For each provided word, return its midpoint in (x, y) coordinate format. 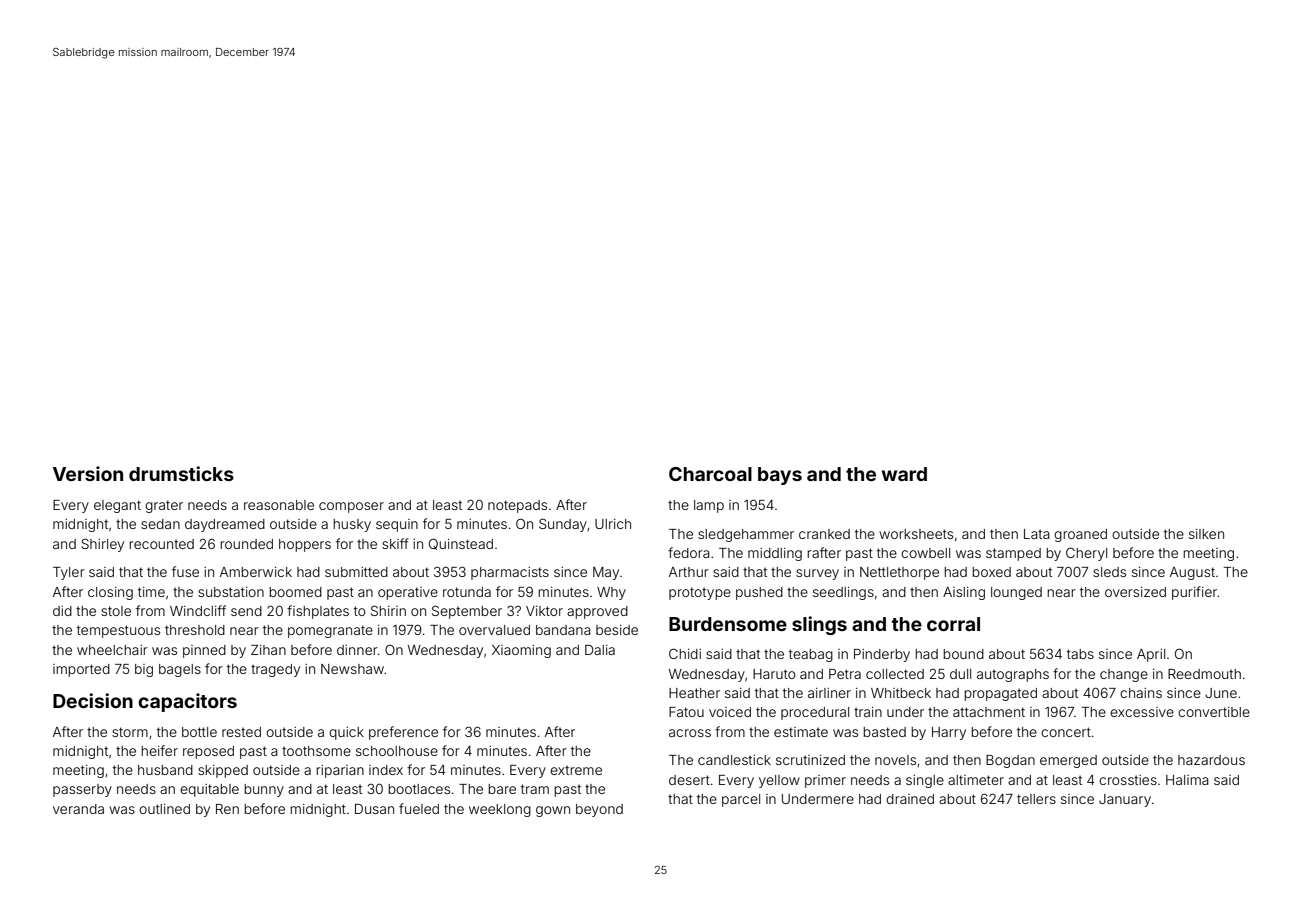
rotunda (467, 592)
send (246, 611)
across (690, 733)
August (1192, 573)
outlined (164, 809)
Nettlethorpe (899, 573)
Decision (93, 700)
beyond (599, 810)
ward (904, 474)
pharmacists (510, 573)
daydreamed (225, 525)
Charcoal (710, 474)
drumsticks (181, 473)
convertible (1214, 712)
